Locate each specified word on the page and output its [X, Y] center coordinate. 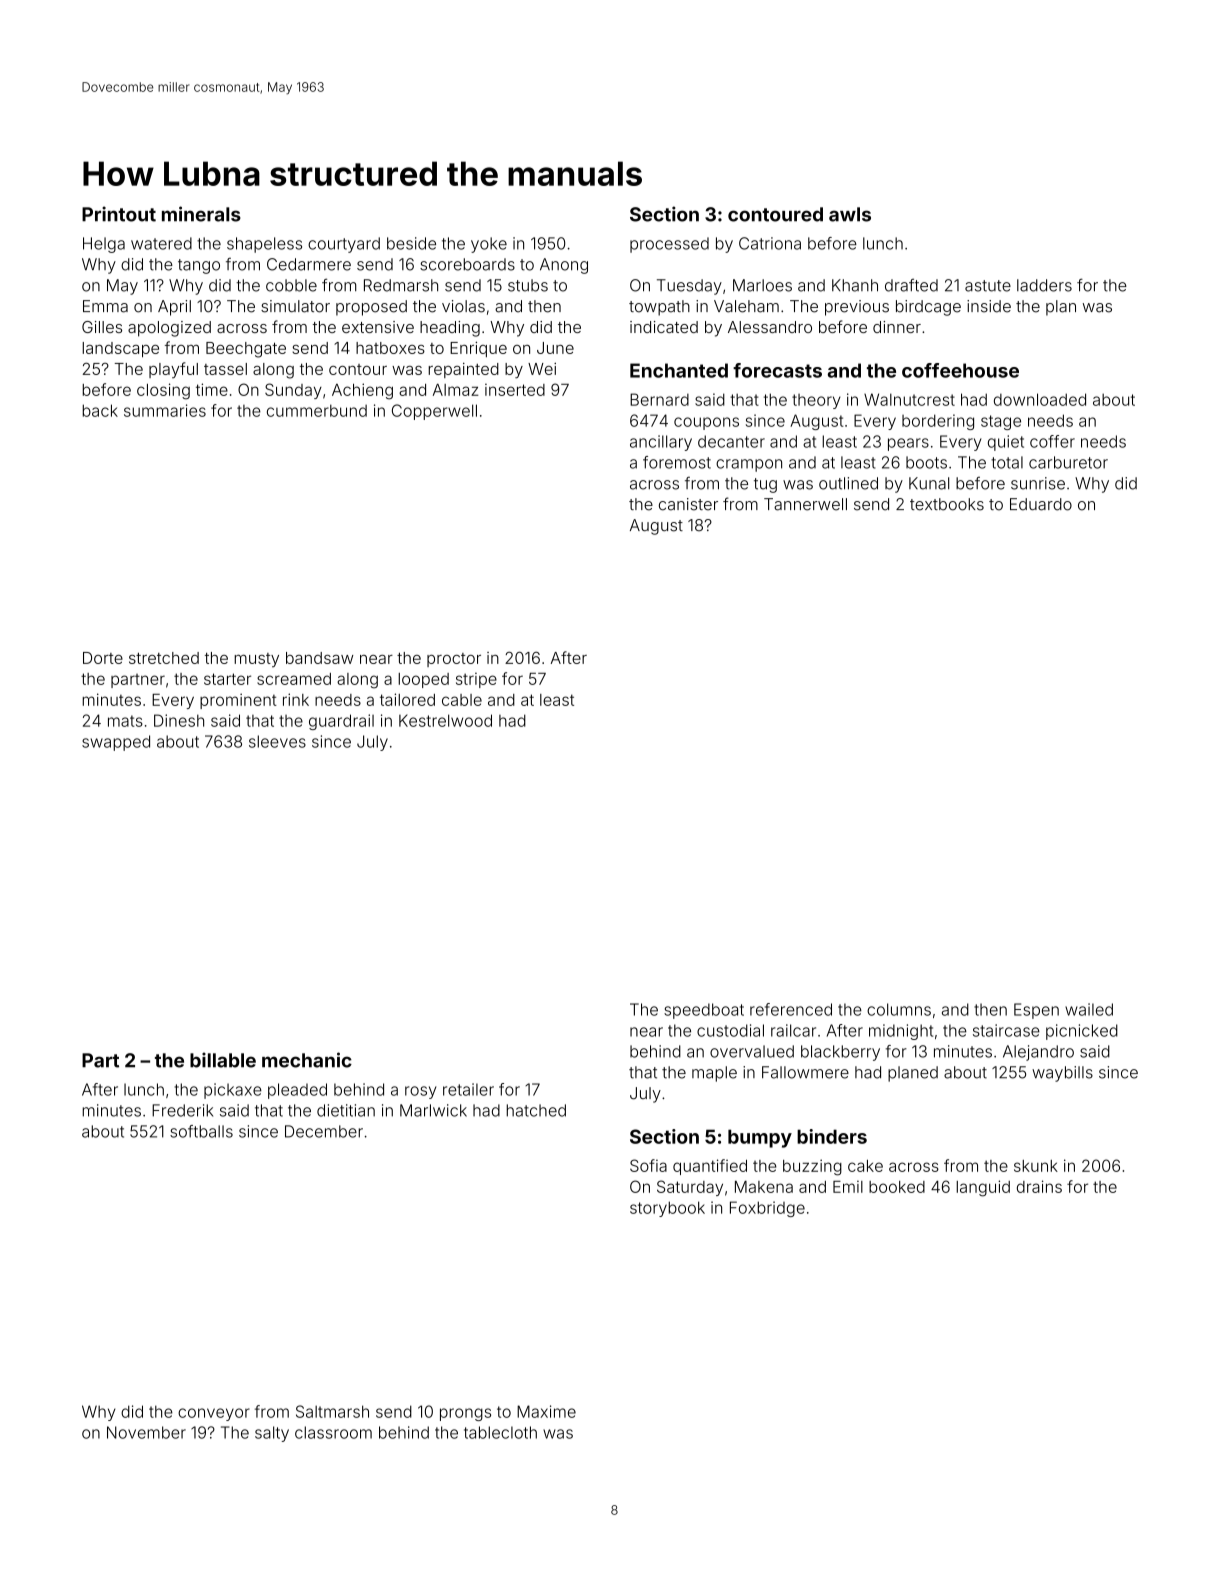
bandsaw [319, 658]
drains [1039, 1186]
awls [850, 214]
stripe [476, 680]
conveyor [214, 1414]
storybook [667, 1209]
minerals [201, 214]
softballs [201, 1131]
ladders [1044, 285]
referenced [791, 1009]
